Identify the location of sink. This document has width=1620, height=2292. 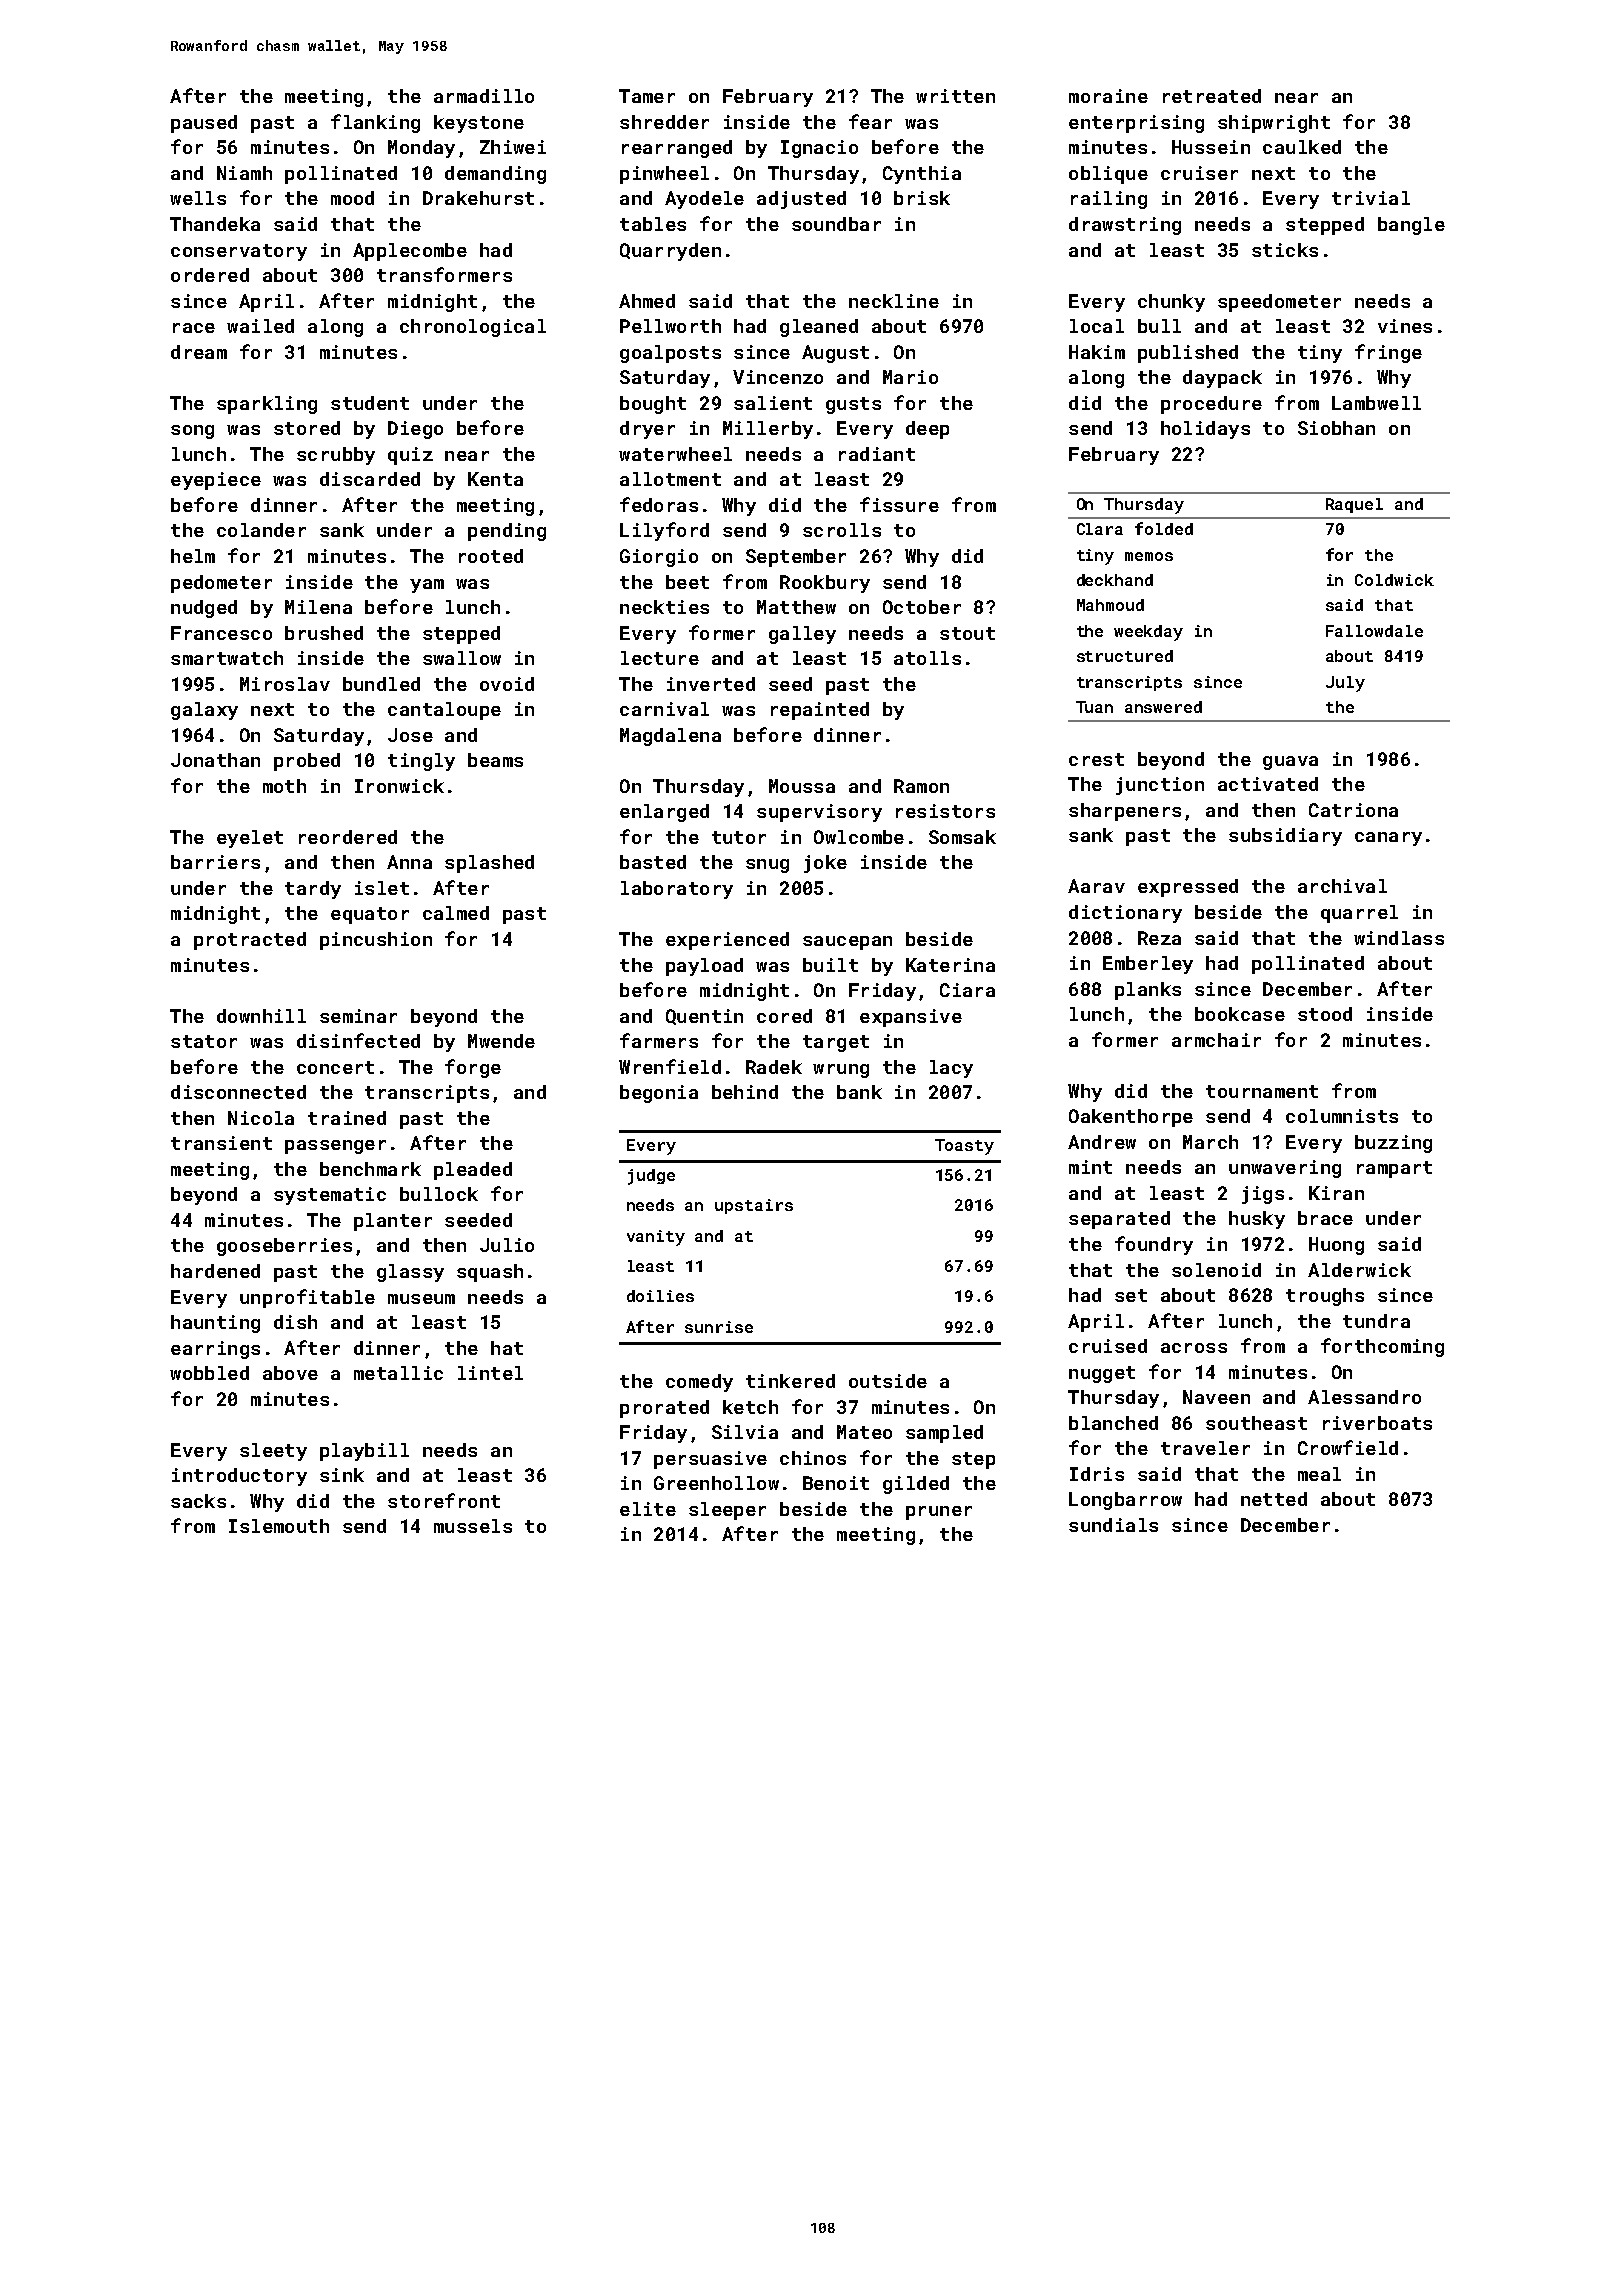
(342, 1475).
